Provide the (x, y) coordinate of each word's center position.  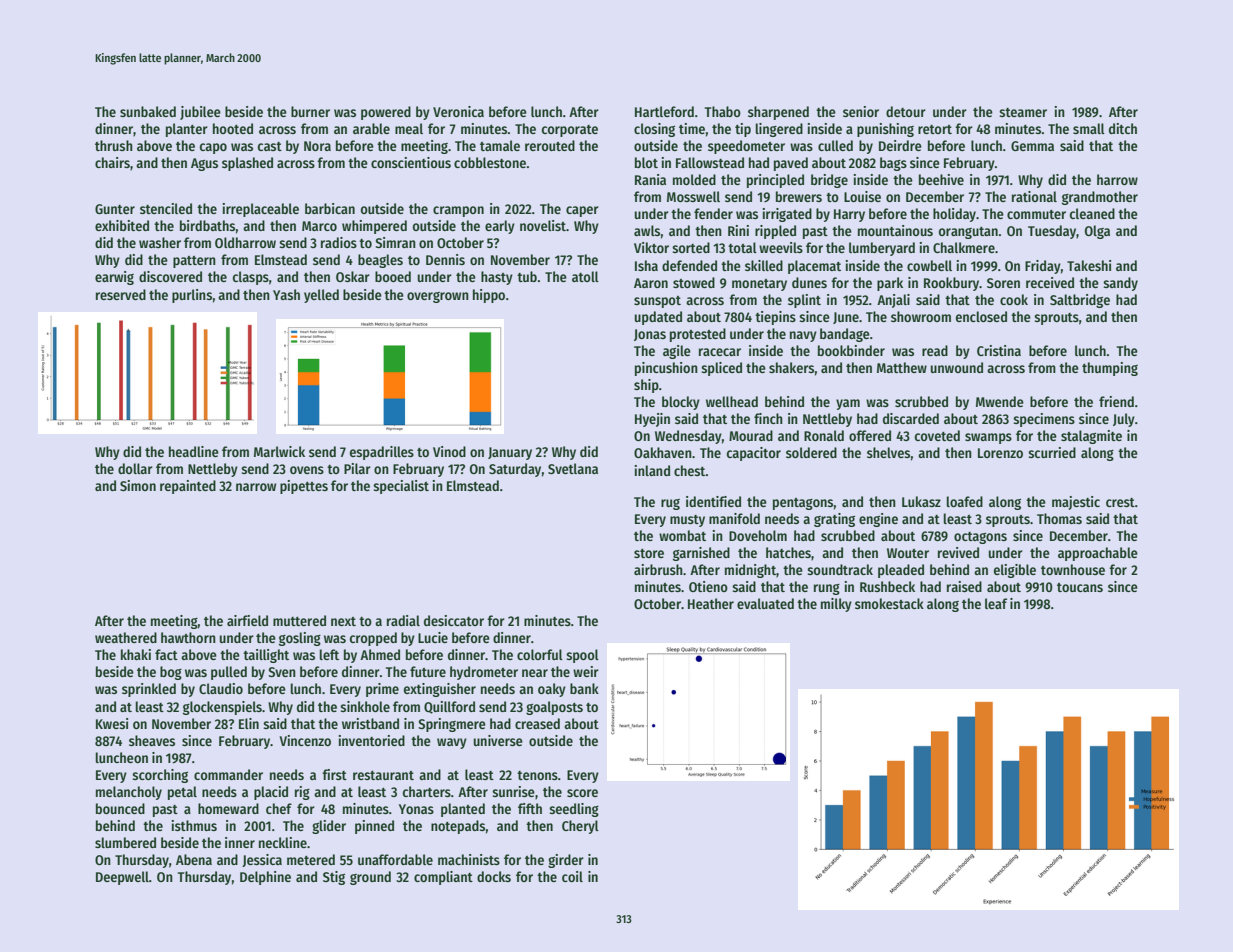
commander (228, 774)
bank (584, 688)
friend (1116, 401)
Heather (711, 603)
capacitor (754, 454)
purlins (192, 296)
